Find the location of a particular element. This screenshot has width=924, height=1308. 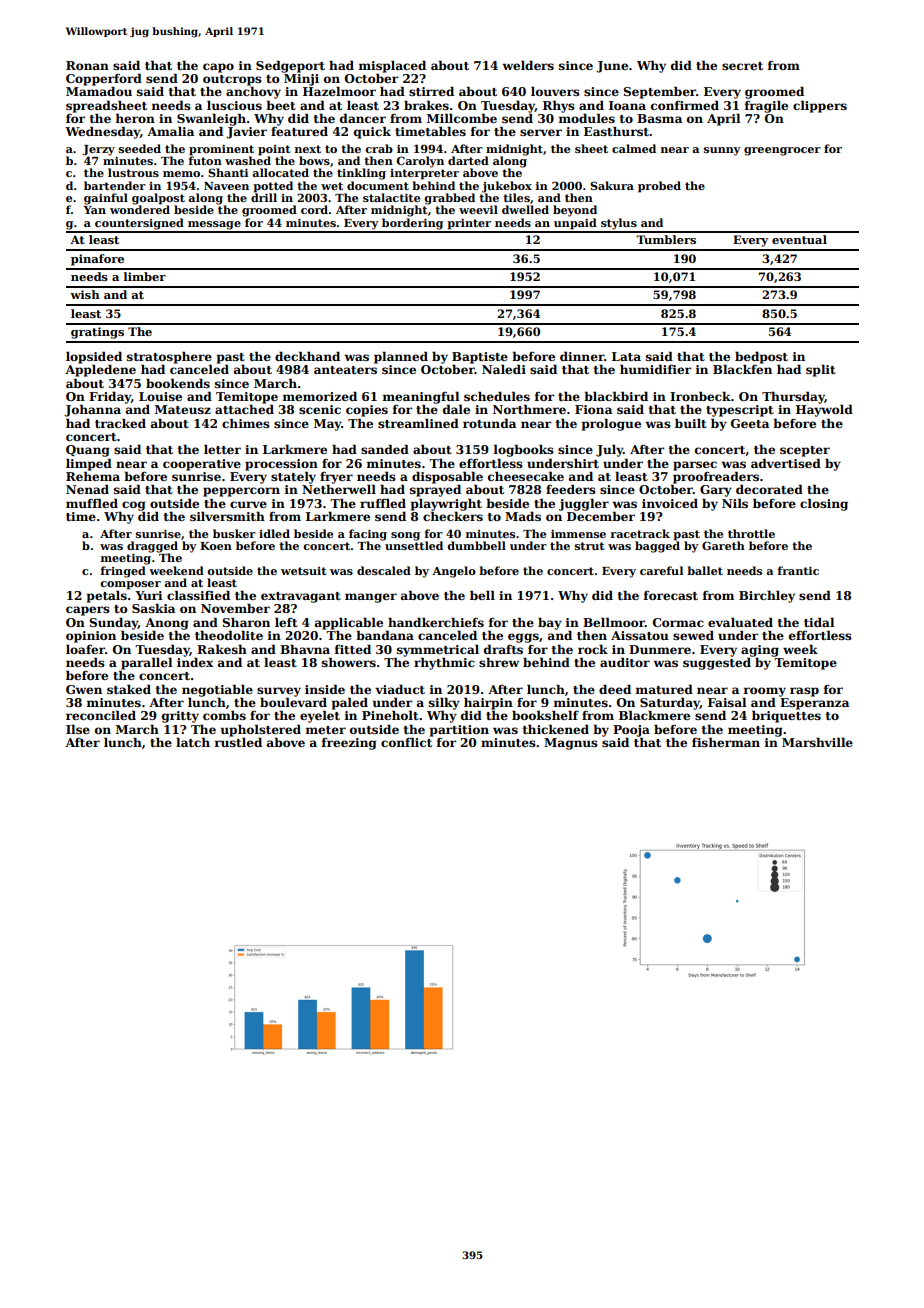

drill is located at coordinates (264, 197).
